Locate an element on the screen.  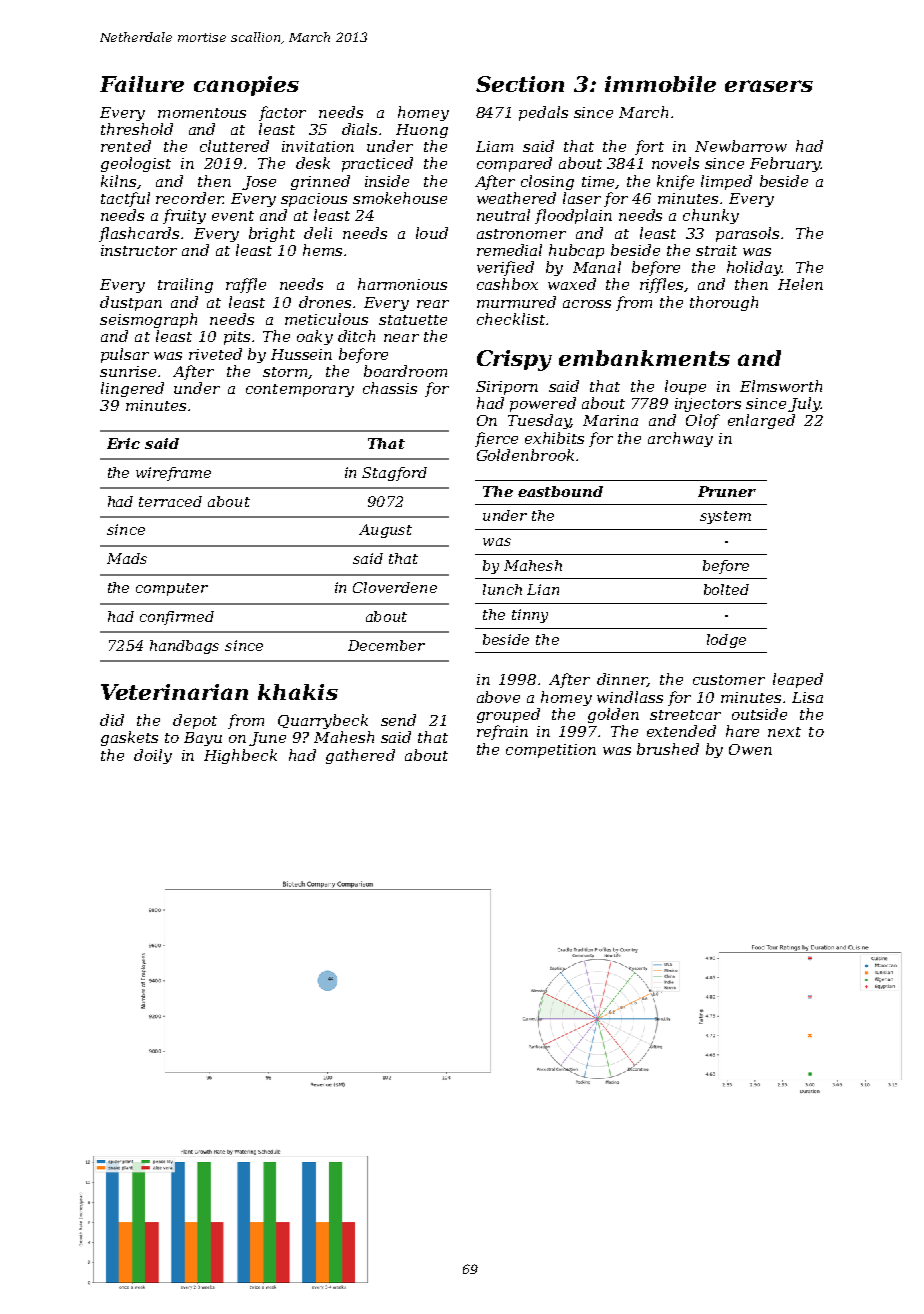
Marina is located at coordinates (610, 420).
